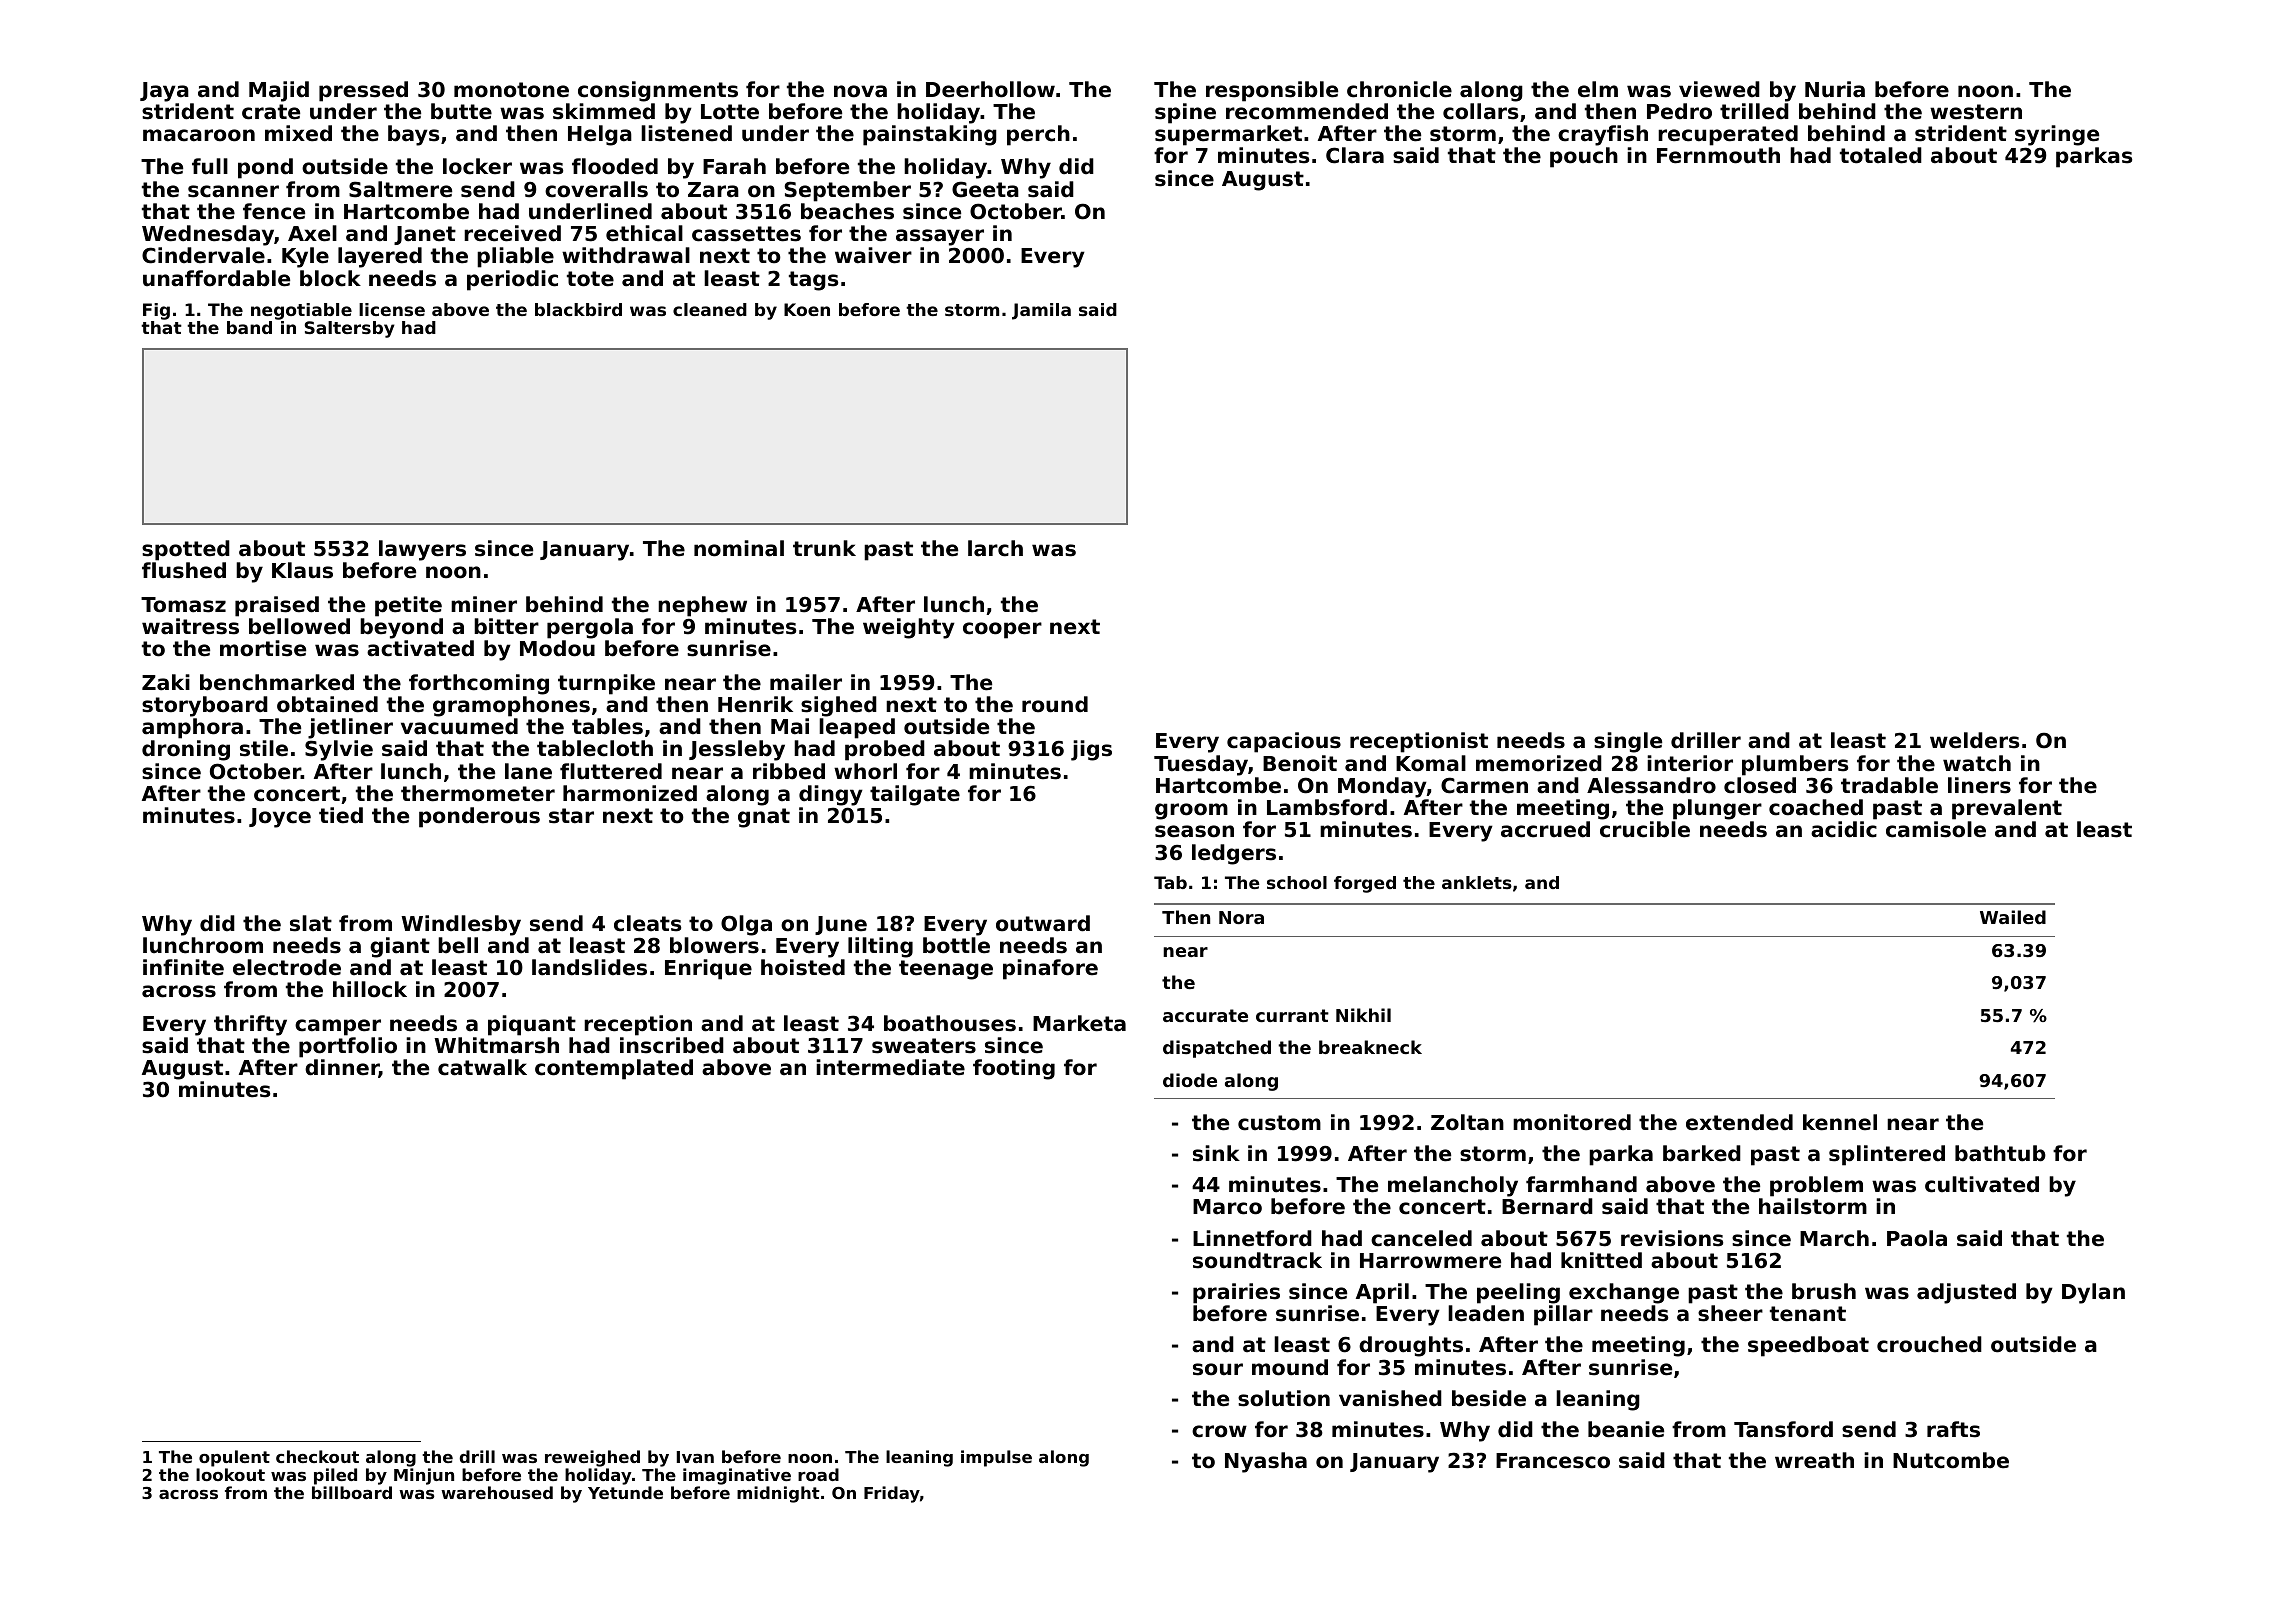 This image has height=1614, width=2282. What do you see at coordinates (1477, 882) in the image?
I see `anklets` at bounding box center [1477, 882].
